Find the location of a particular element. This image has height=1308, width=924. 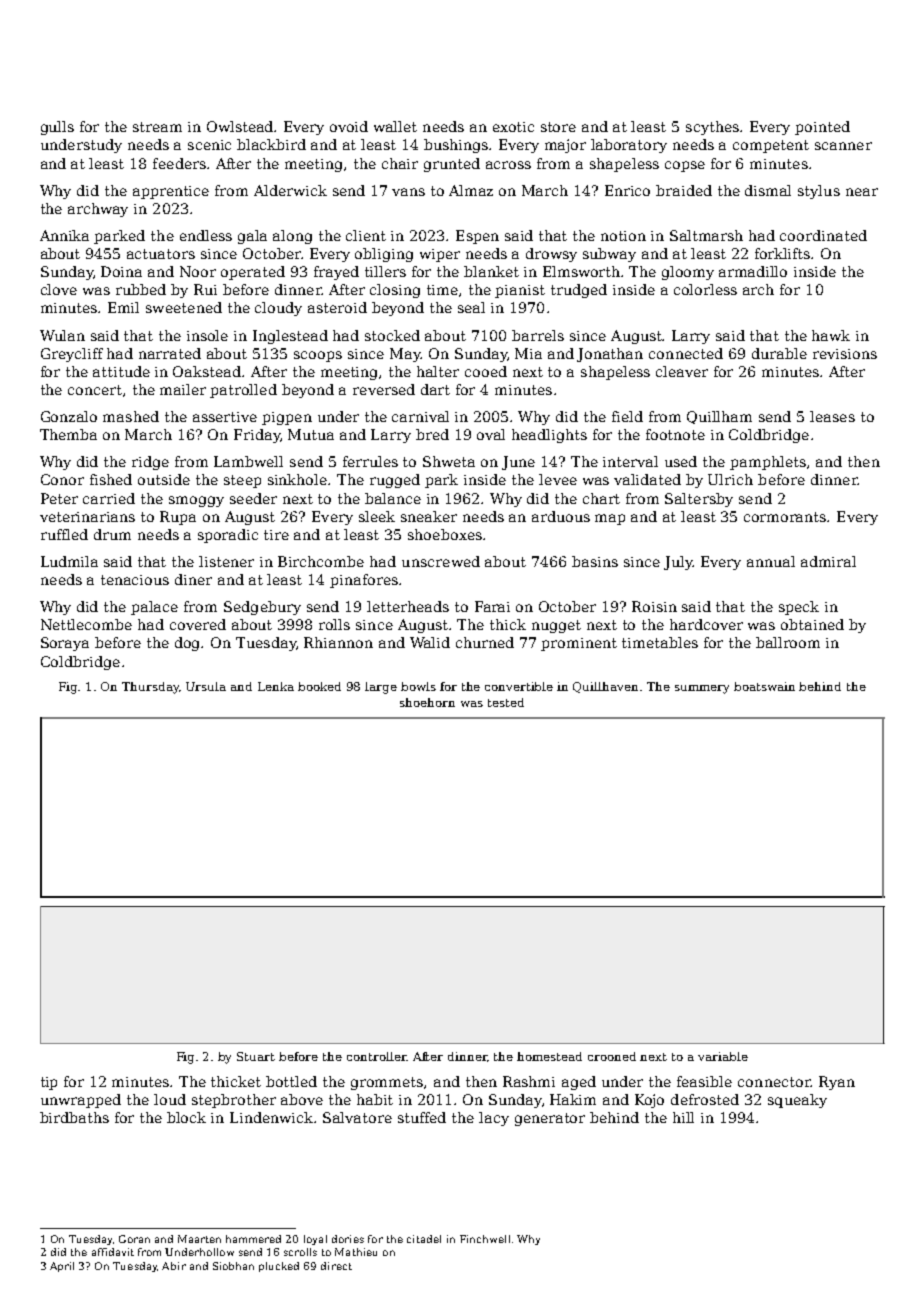

Annika is located at coordinates (64, 235).
